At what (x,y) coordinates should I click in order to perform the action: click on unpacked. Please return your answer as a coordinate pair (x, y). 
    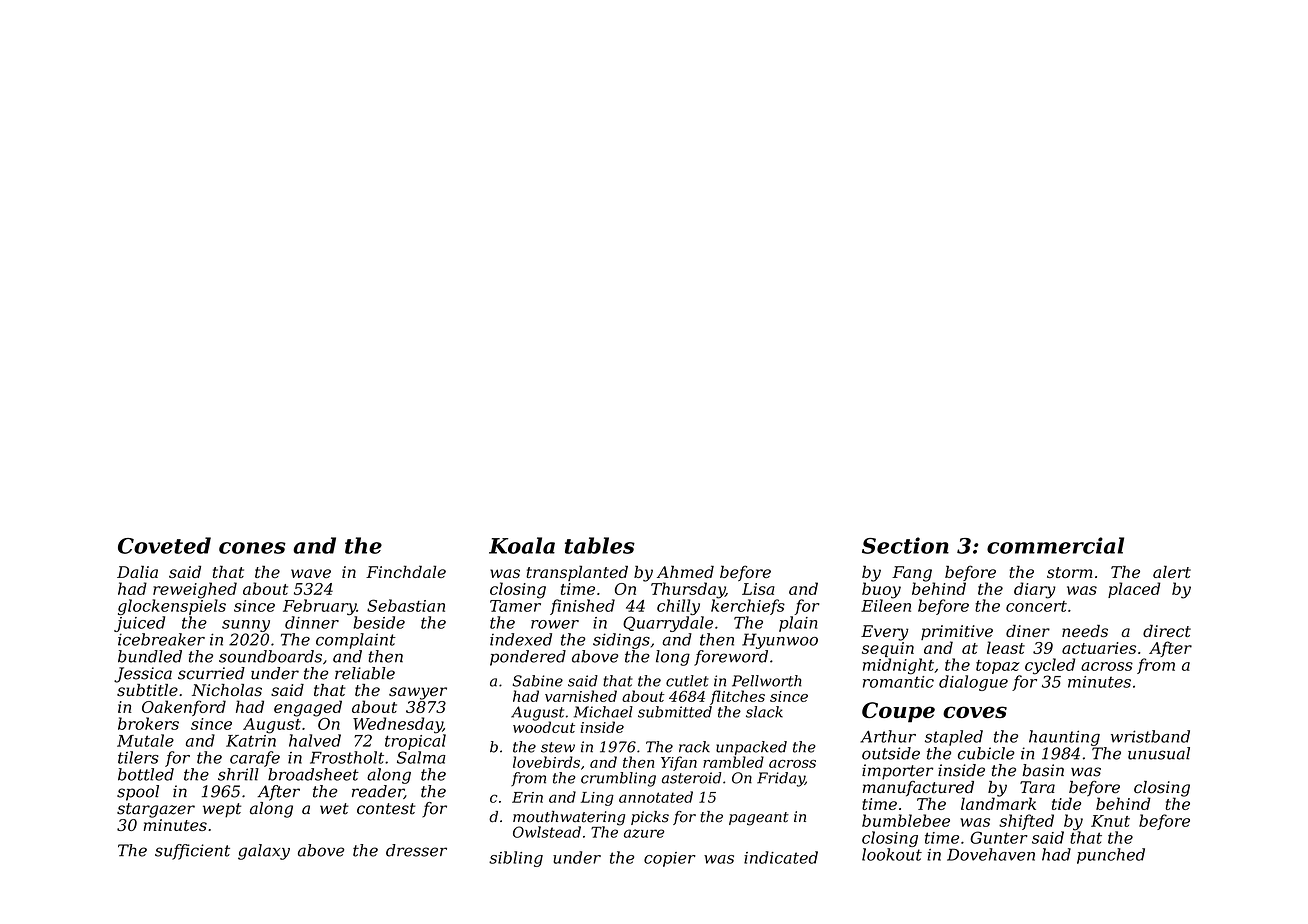
    Looking at the image, I should click on (751, 748).
